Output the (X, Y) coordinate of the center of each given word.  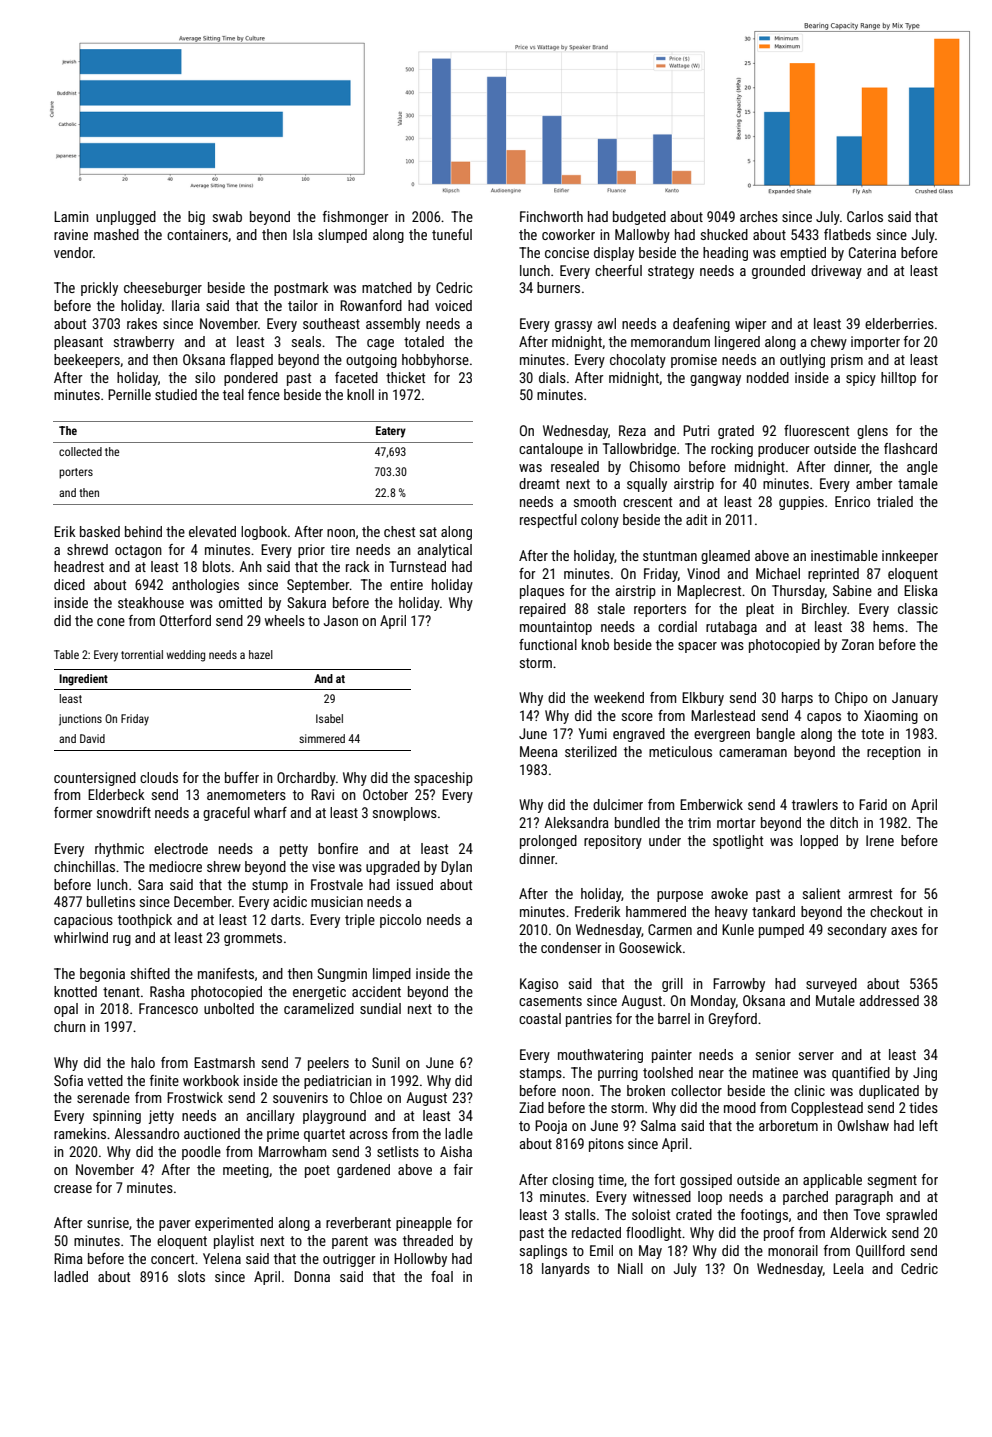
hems (888, 626)
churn (70, 1026)
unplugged (126, 218)
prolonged (548, 842)
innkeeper (910, 557)
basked (100, 531)
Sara (150, 884)
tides (923, 1107)
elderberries (899, 323)
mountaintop (556, 628)
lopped (819, 842)
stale (611, 608)
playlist (234, 1242)
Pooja (551, 1127)
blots (217, 566)
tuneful (452, 234)
